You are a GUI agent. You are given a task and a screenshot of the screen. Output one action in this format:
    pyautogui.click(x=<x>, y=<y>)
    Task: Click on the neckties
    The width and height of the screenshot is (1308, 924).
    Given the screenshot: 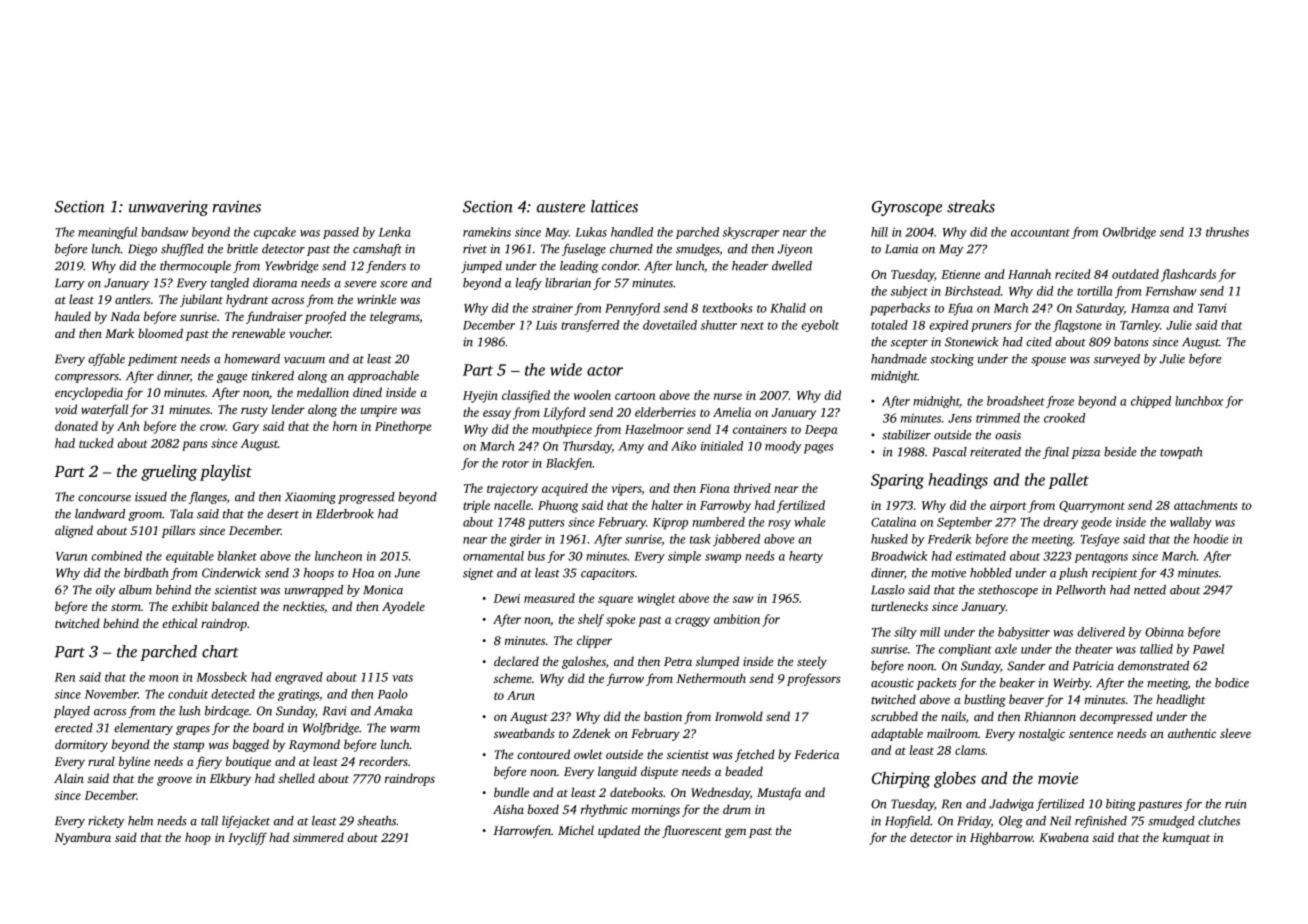 What is the action you would take?
    pyautogui.click(x=303, y=606)
